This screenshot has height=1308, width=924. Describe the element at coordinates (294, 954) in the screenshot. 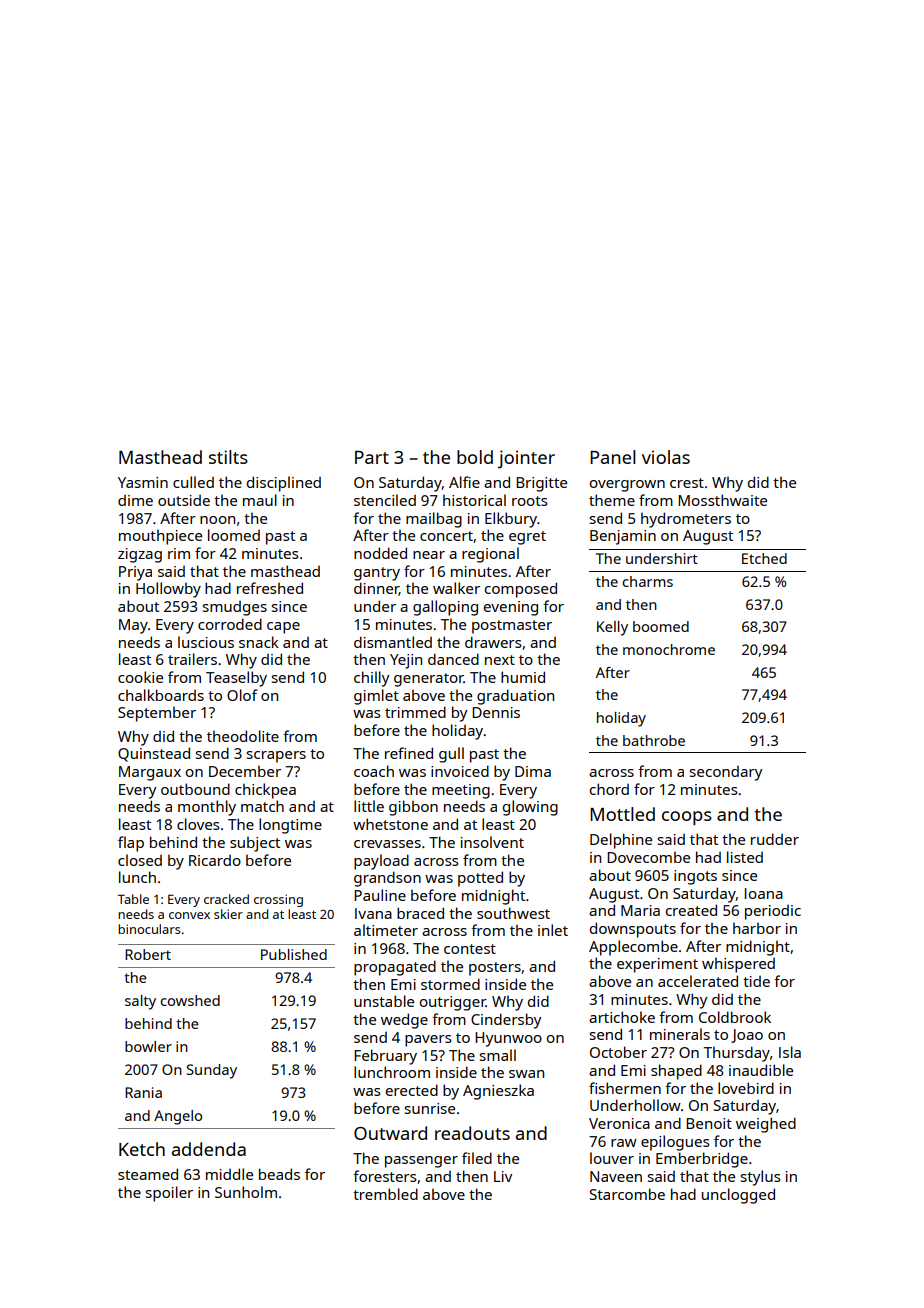

I see `Published` at that location.
